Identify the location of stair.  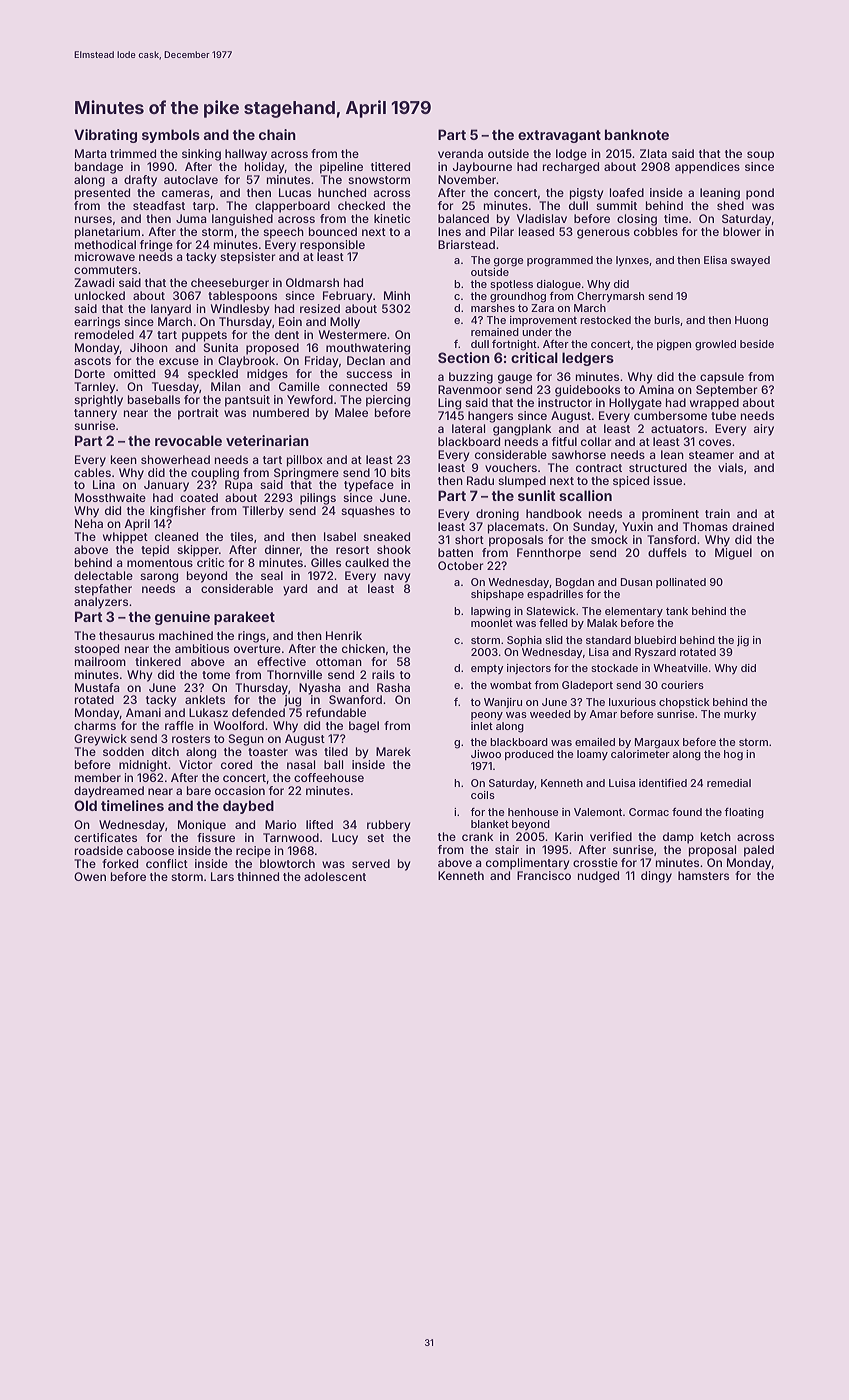
(507, 849).
